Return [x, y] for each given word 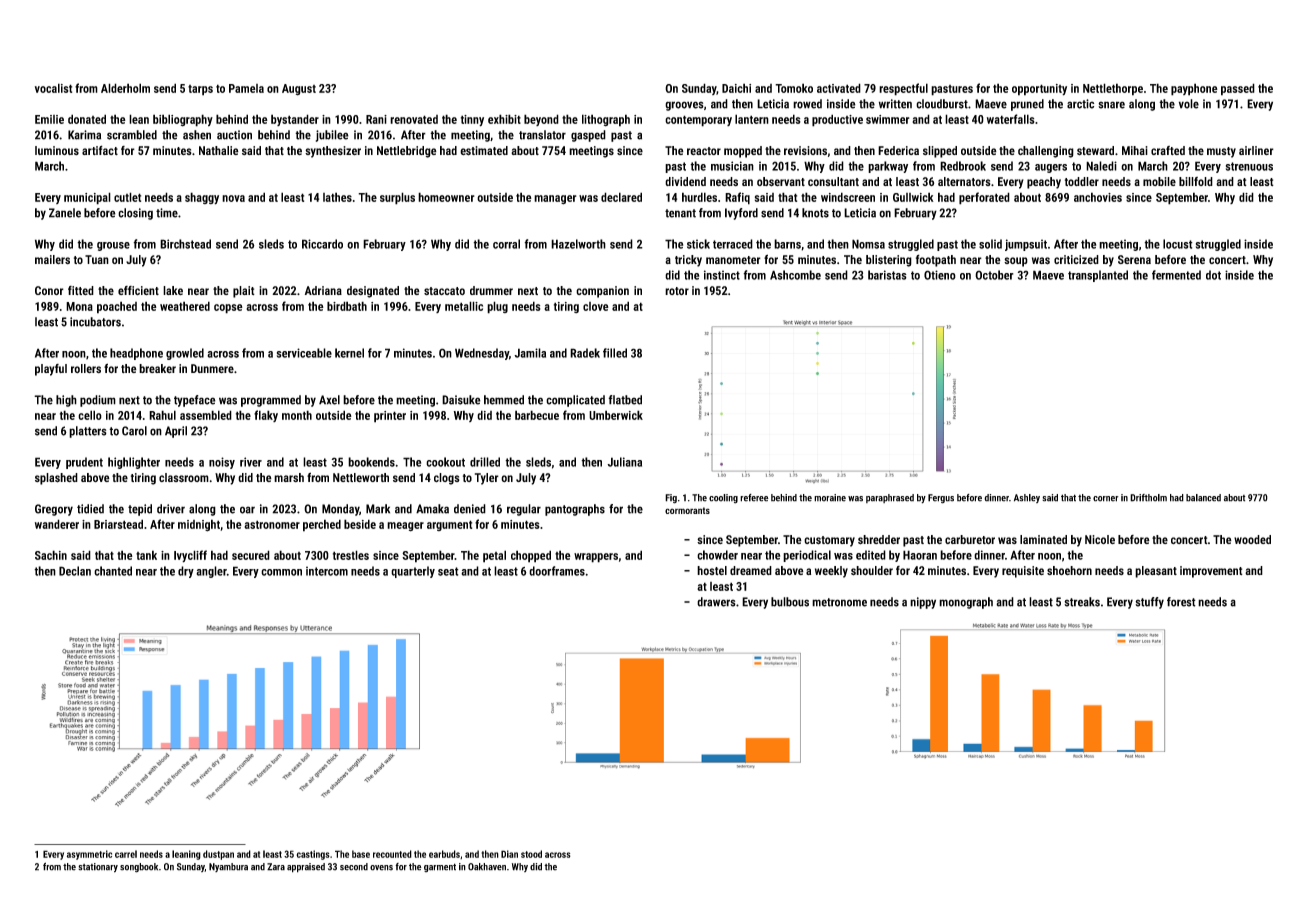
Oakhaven [487, 867]
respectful [903, 89]
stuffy [1149, 603]
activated [839, 88]
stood [531, 854]
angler [211, 572]
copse [228, 309]
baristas [887, 275]
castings [313, 855]
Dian [509, 854]
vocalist [53, 88]
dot [1213, 275]
